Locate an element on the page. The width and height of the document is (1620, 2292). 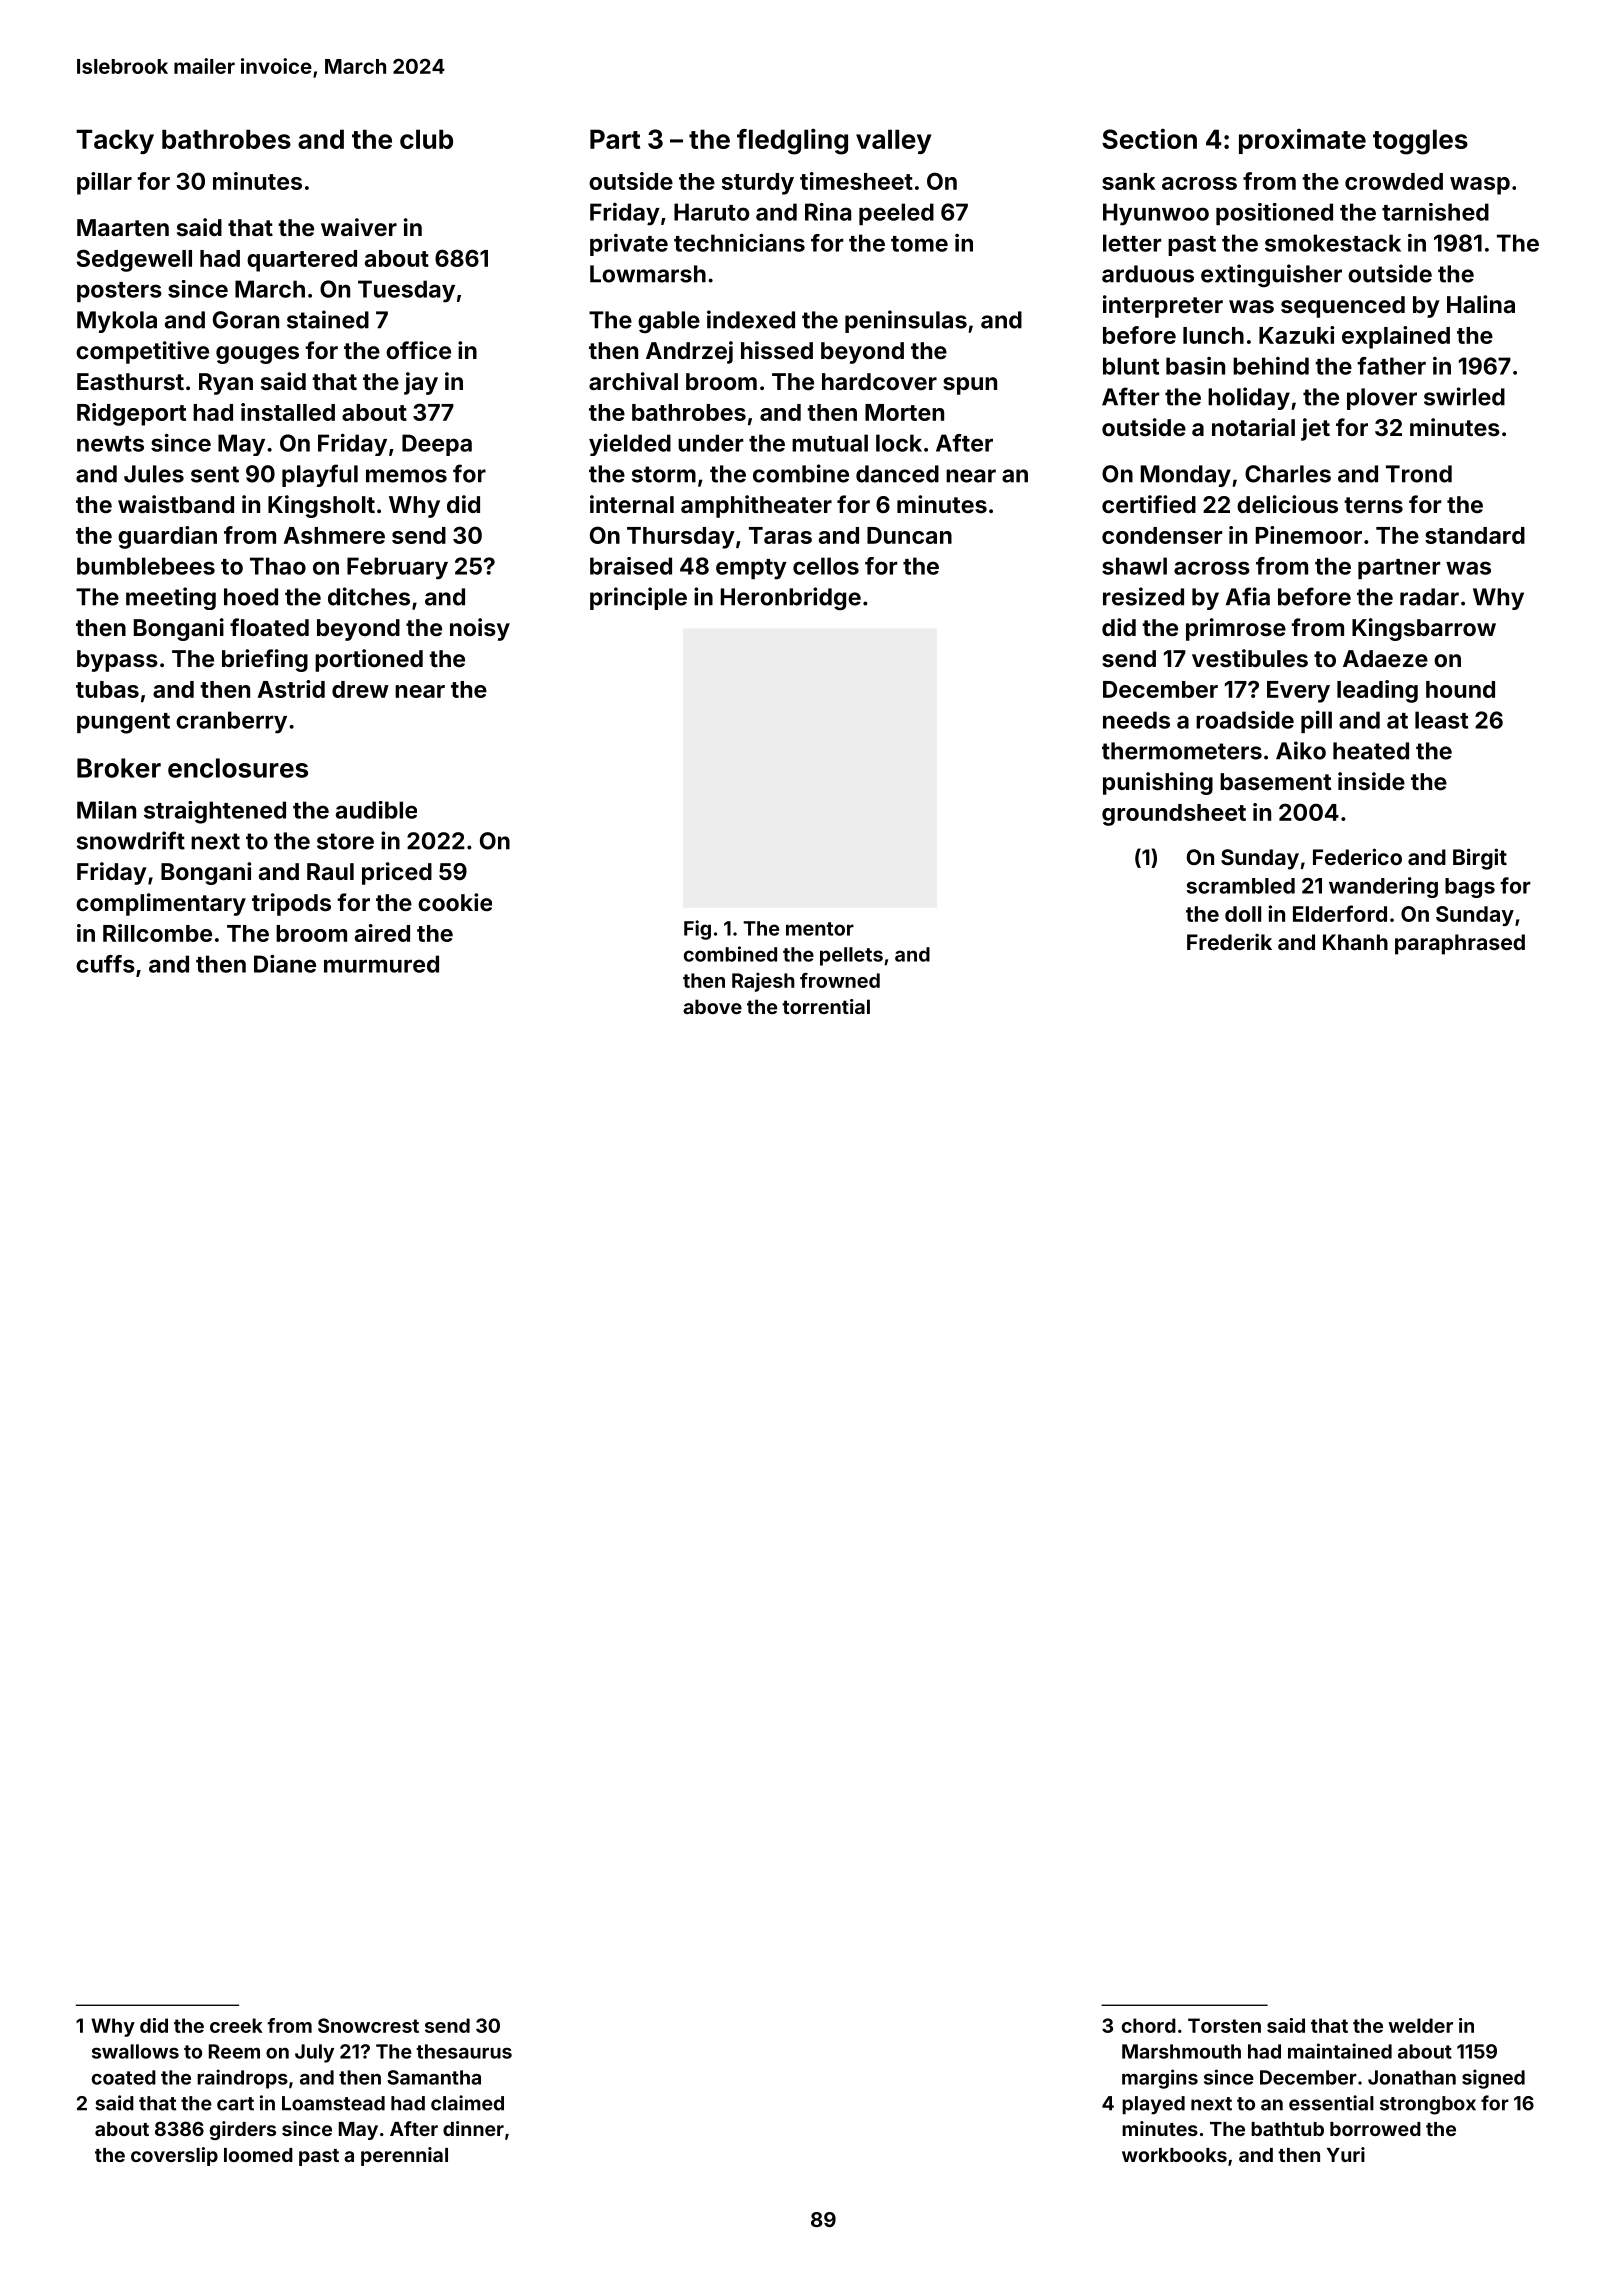
sequenced is located at coordinates (1343, 307).
